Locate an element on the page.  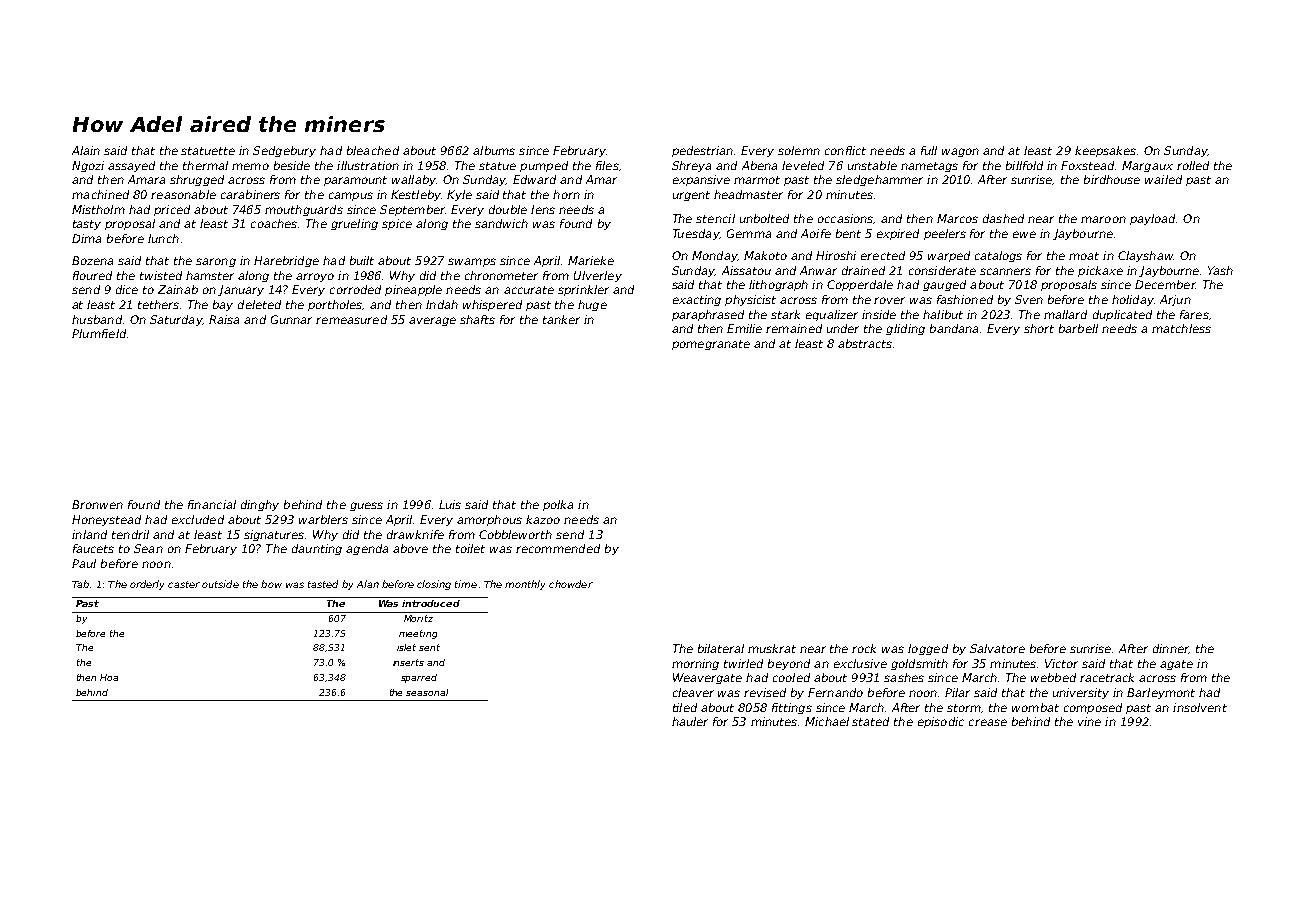
rolled is located at coordinates (1193, 165).
